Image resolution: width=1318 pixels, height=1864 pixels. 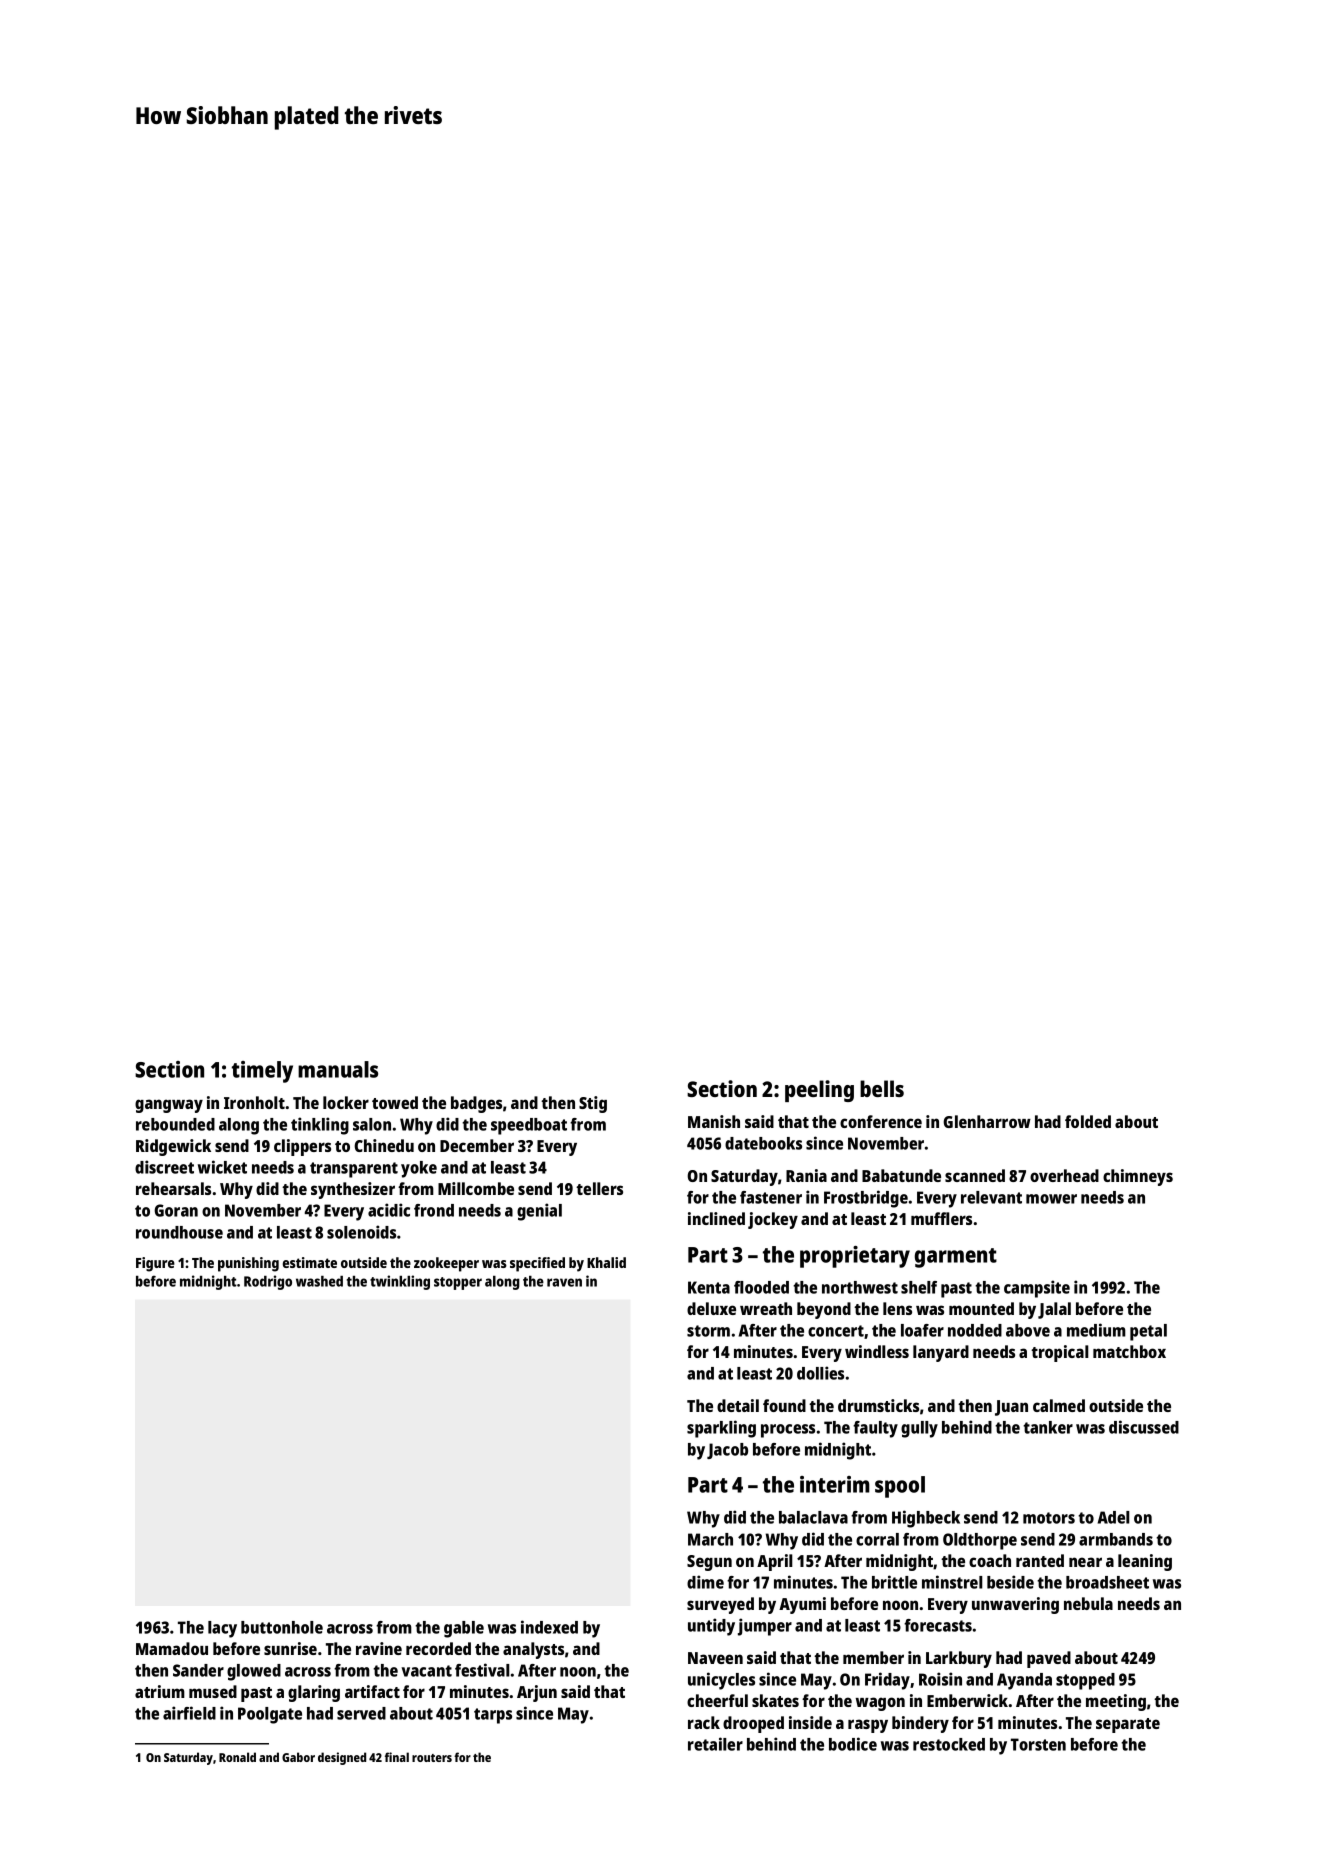 What do you see at coordinates (593, 1104) in the image?
I see `Stig` at bounding box center [593, 1104].
